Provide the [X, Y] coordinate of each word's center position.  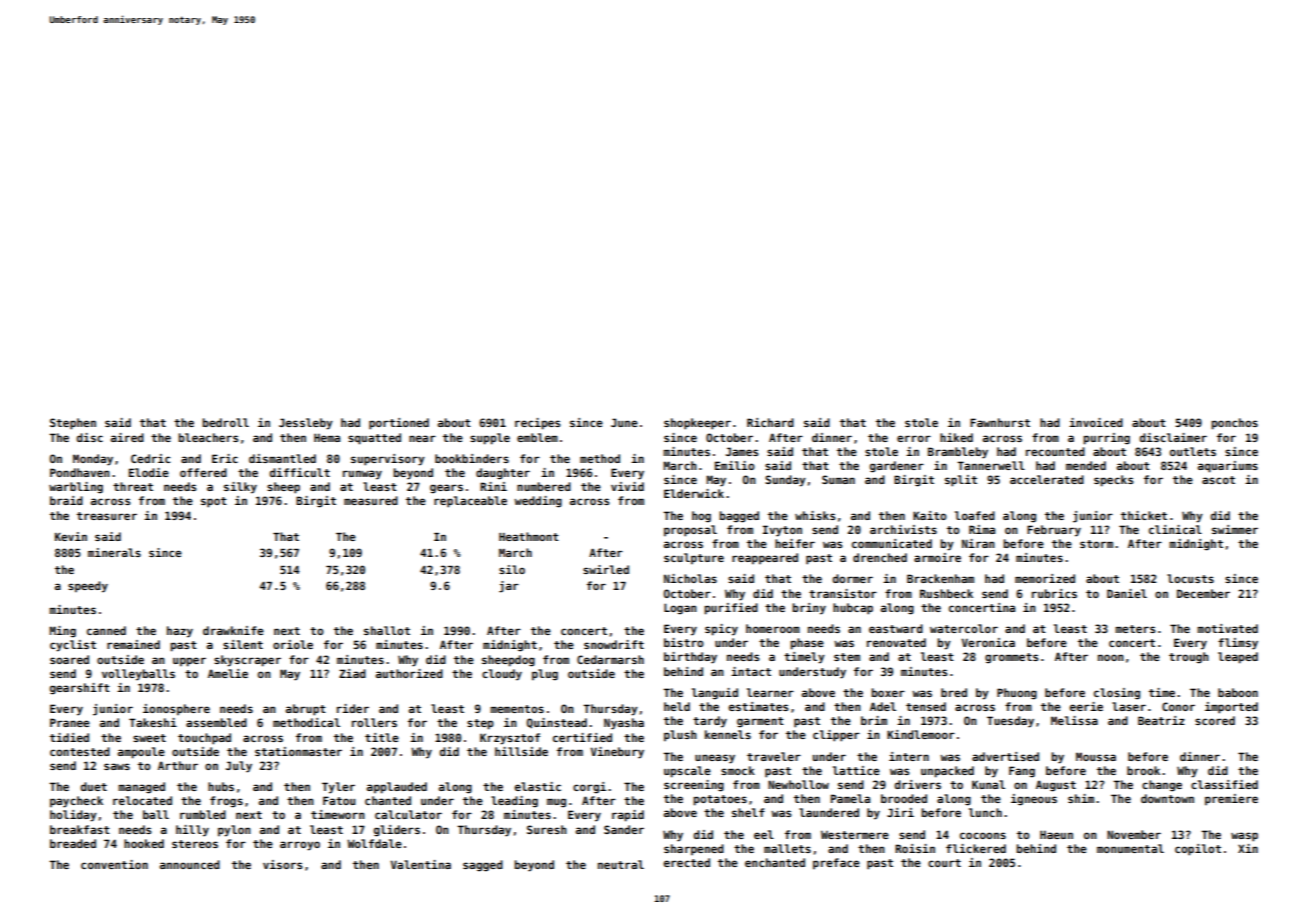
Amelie [228, 673]
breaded [73, 843]
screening [694, 786]
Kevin [71, 536]
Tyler [338, 788]
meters [1135, 629]
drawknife [233, 630]
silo [512, 569]
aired [127, 437]
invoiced [1096, 422]
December [1203, 593]
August [1056, 786]
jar [509, 587]
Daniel [1127, 593]
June [624, 422]
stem [847, 657]
